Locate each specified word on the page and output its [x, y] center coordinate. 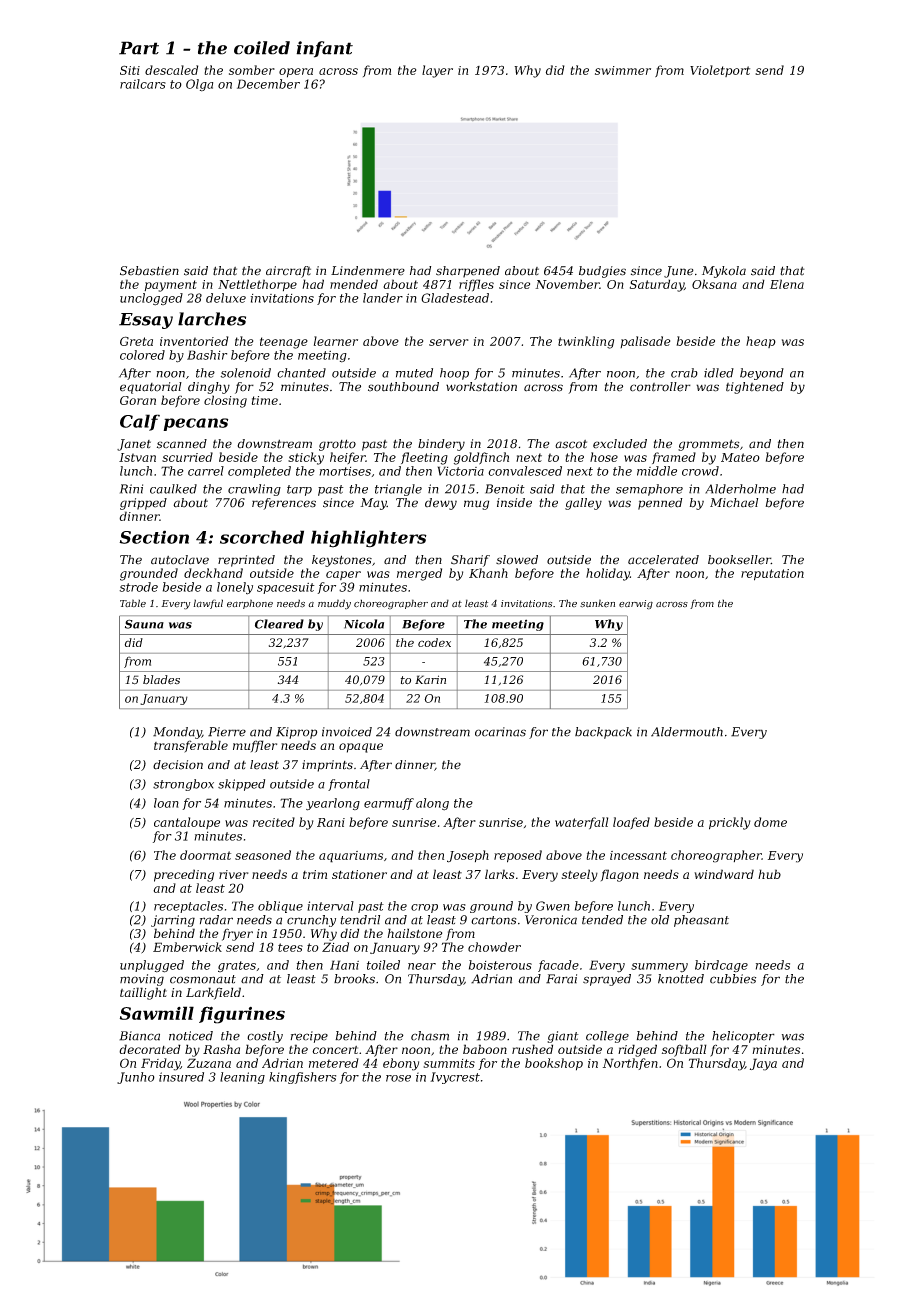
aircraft [288, 272]
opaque [361, 748]
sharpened [468, 272]
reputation [772, 575]
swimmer [623, 70]
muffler [255, 746]
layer [437, 71]
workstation [481, 387]
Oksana [714, 284]
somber [252, 70]
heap [761, 342]
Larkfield [213, 993]
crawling [254, 490]
